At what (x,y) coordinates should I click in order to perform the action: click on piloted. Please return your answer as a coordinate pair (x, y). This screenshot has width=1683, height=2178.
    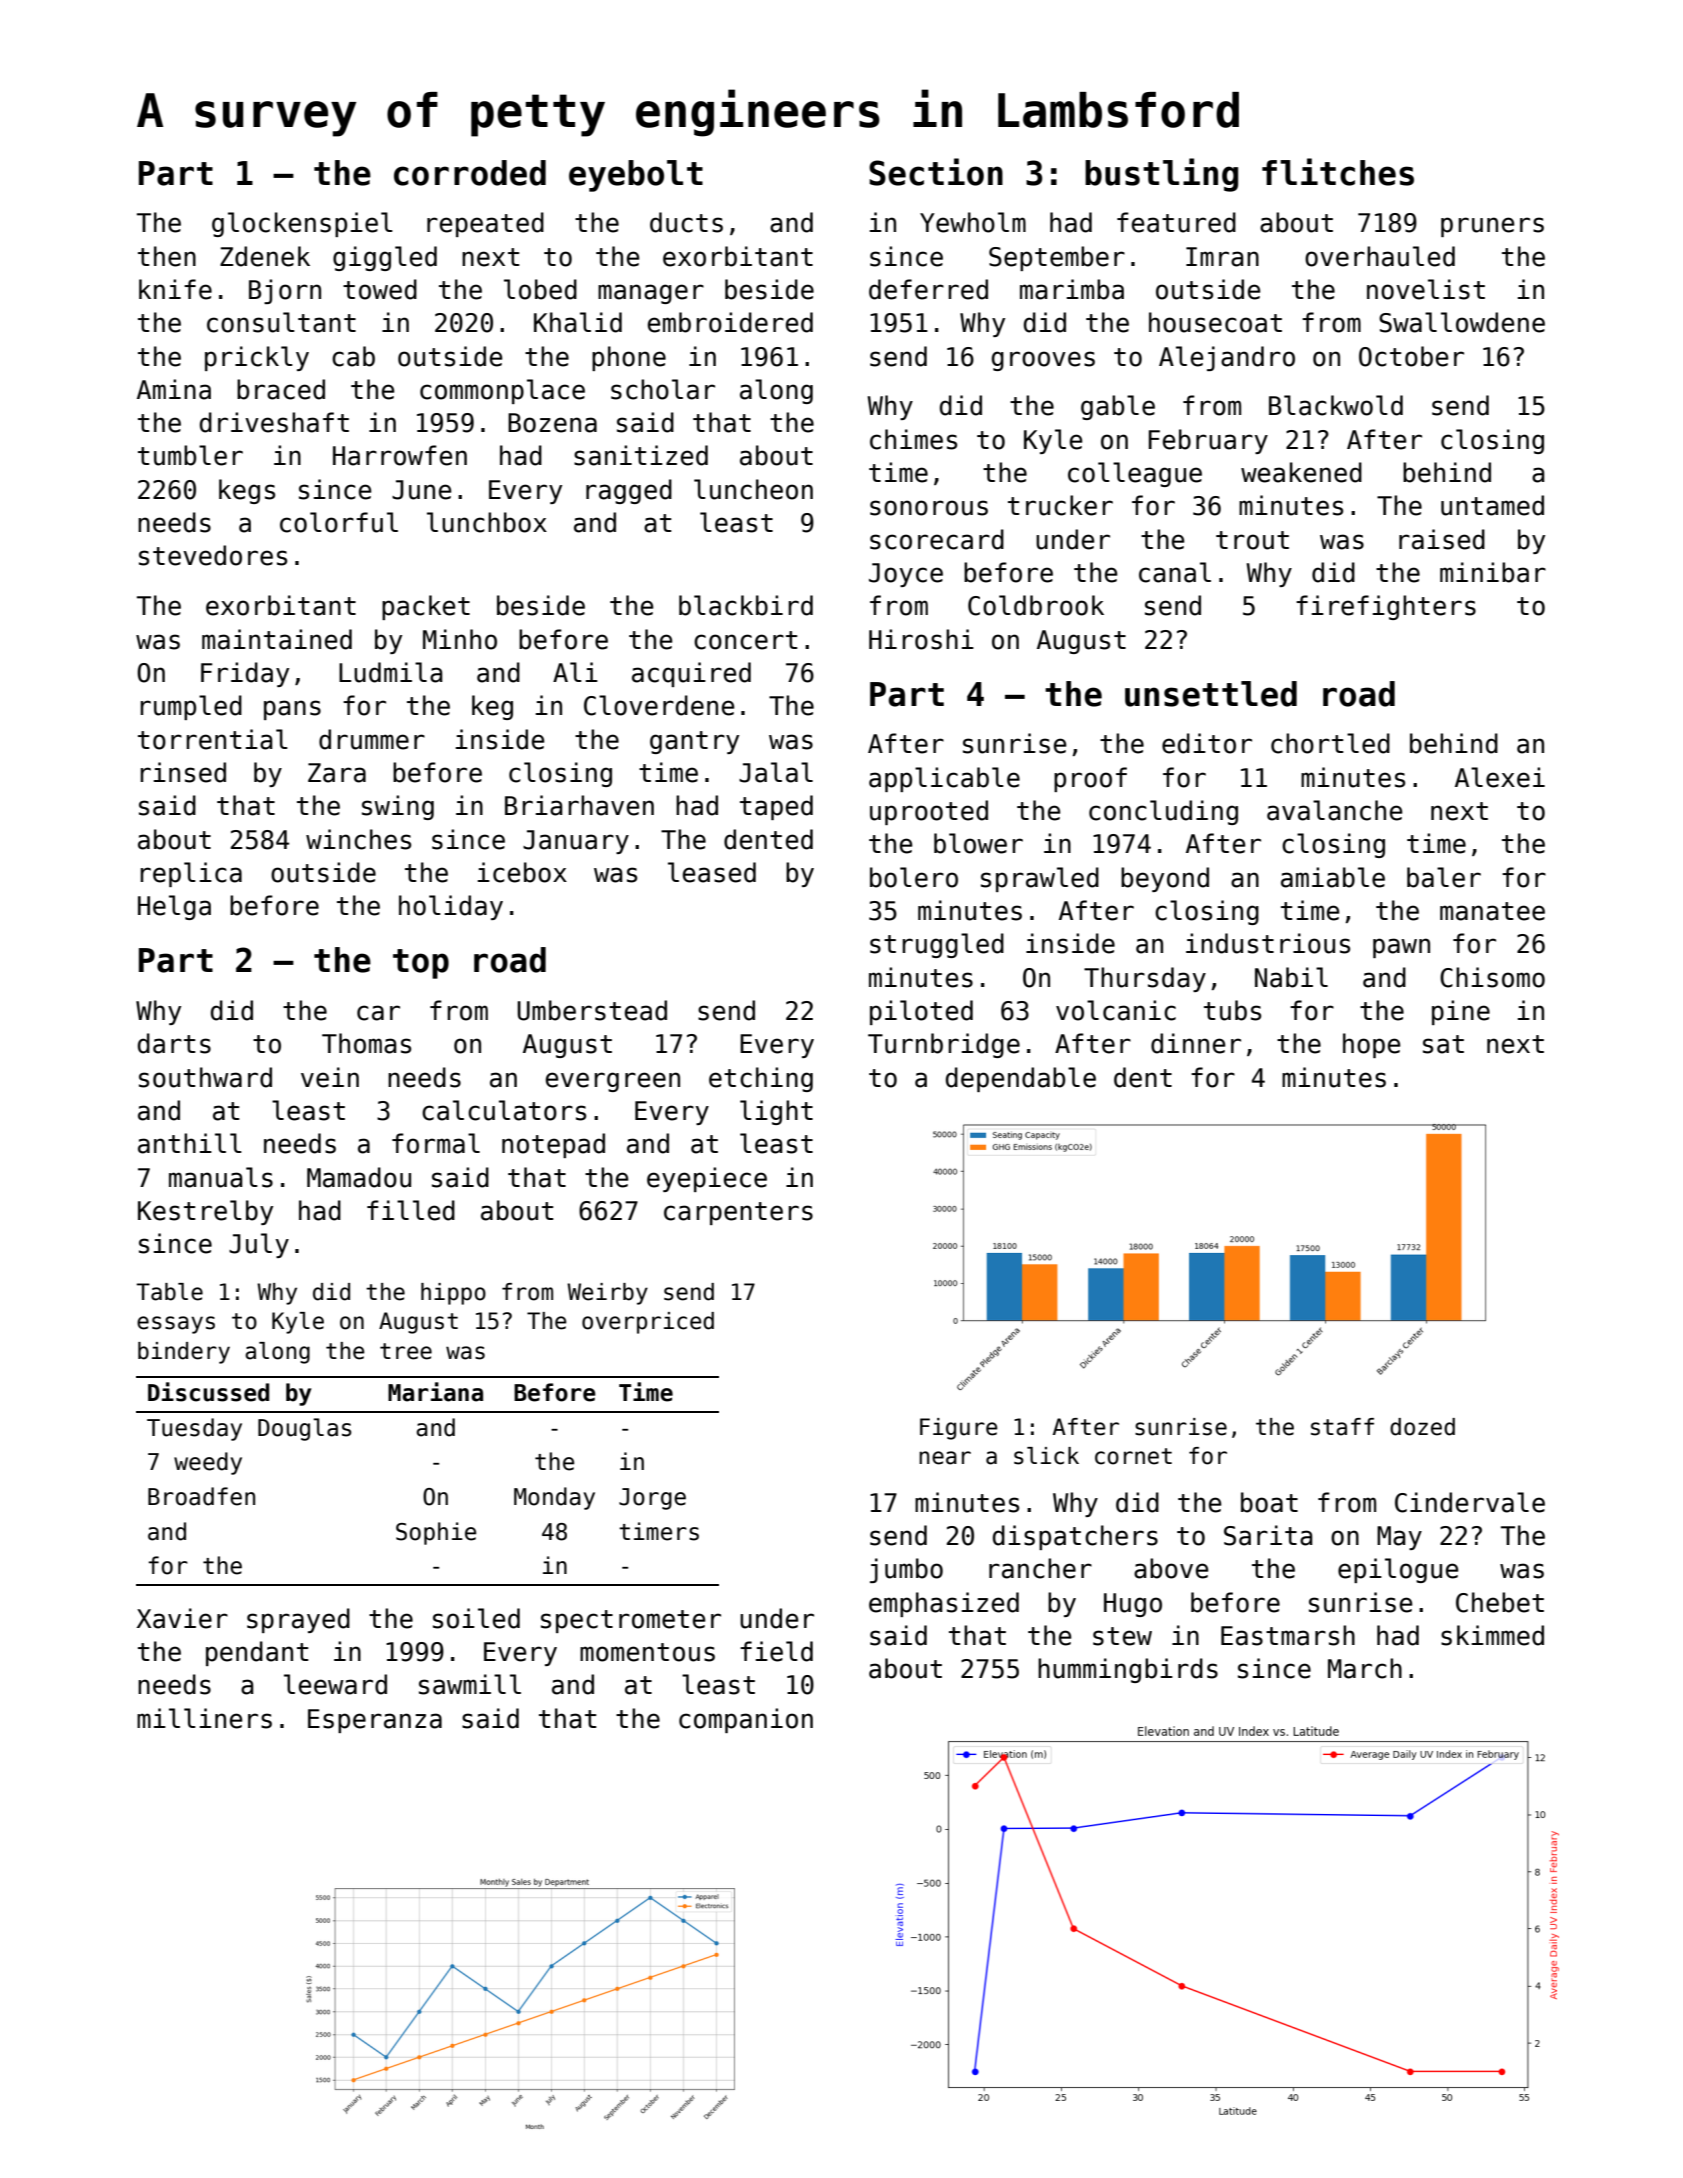
    Looking at the image, I should click on (921, 1012).
